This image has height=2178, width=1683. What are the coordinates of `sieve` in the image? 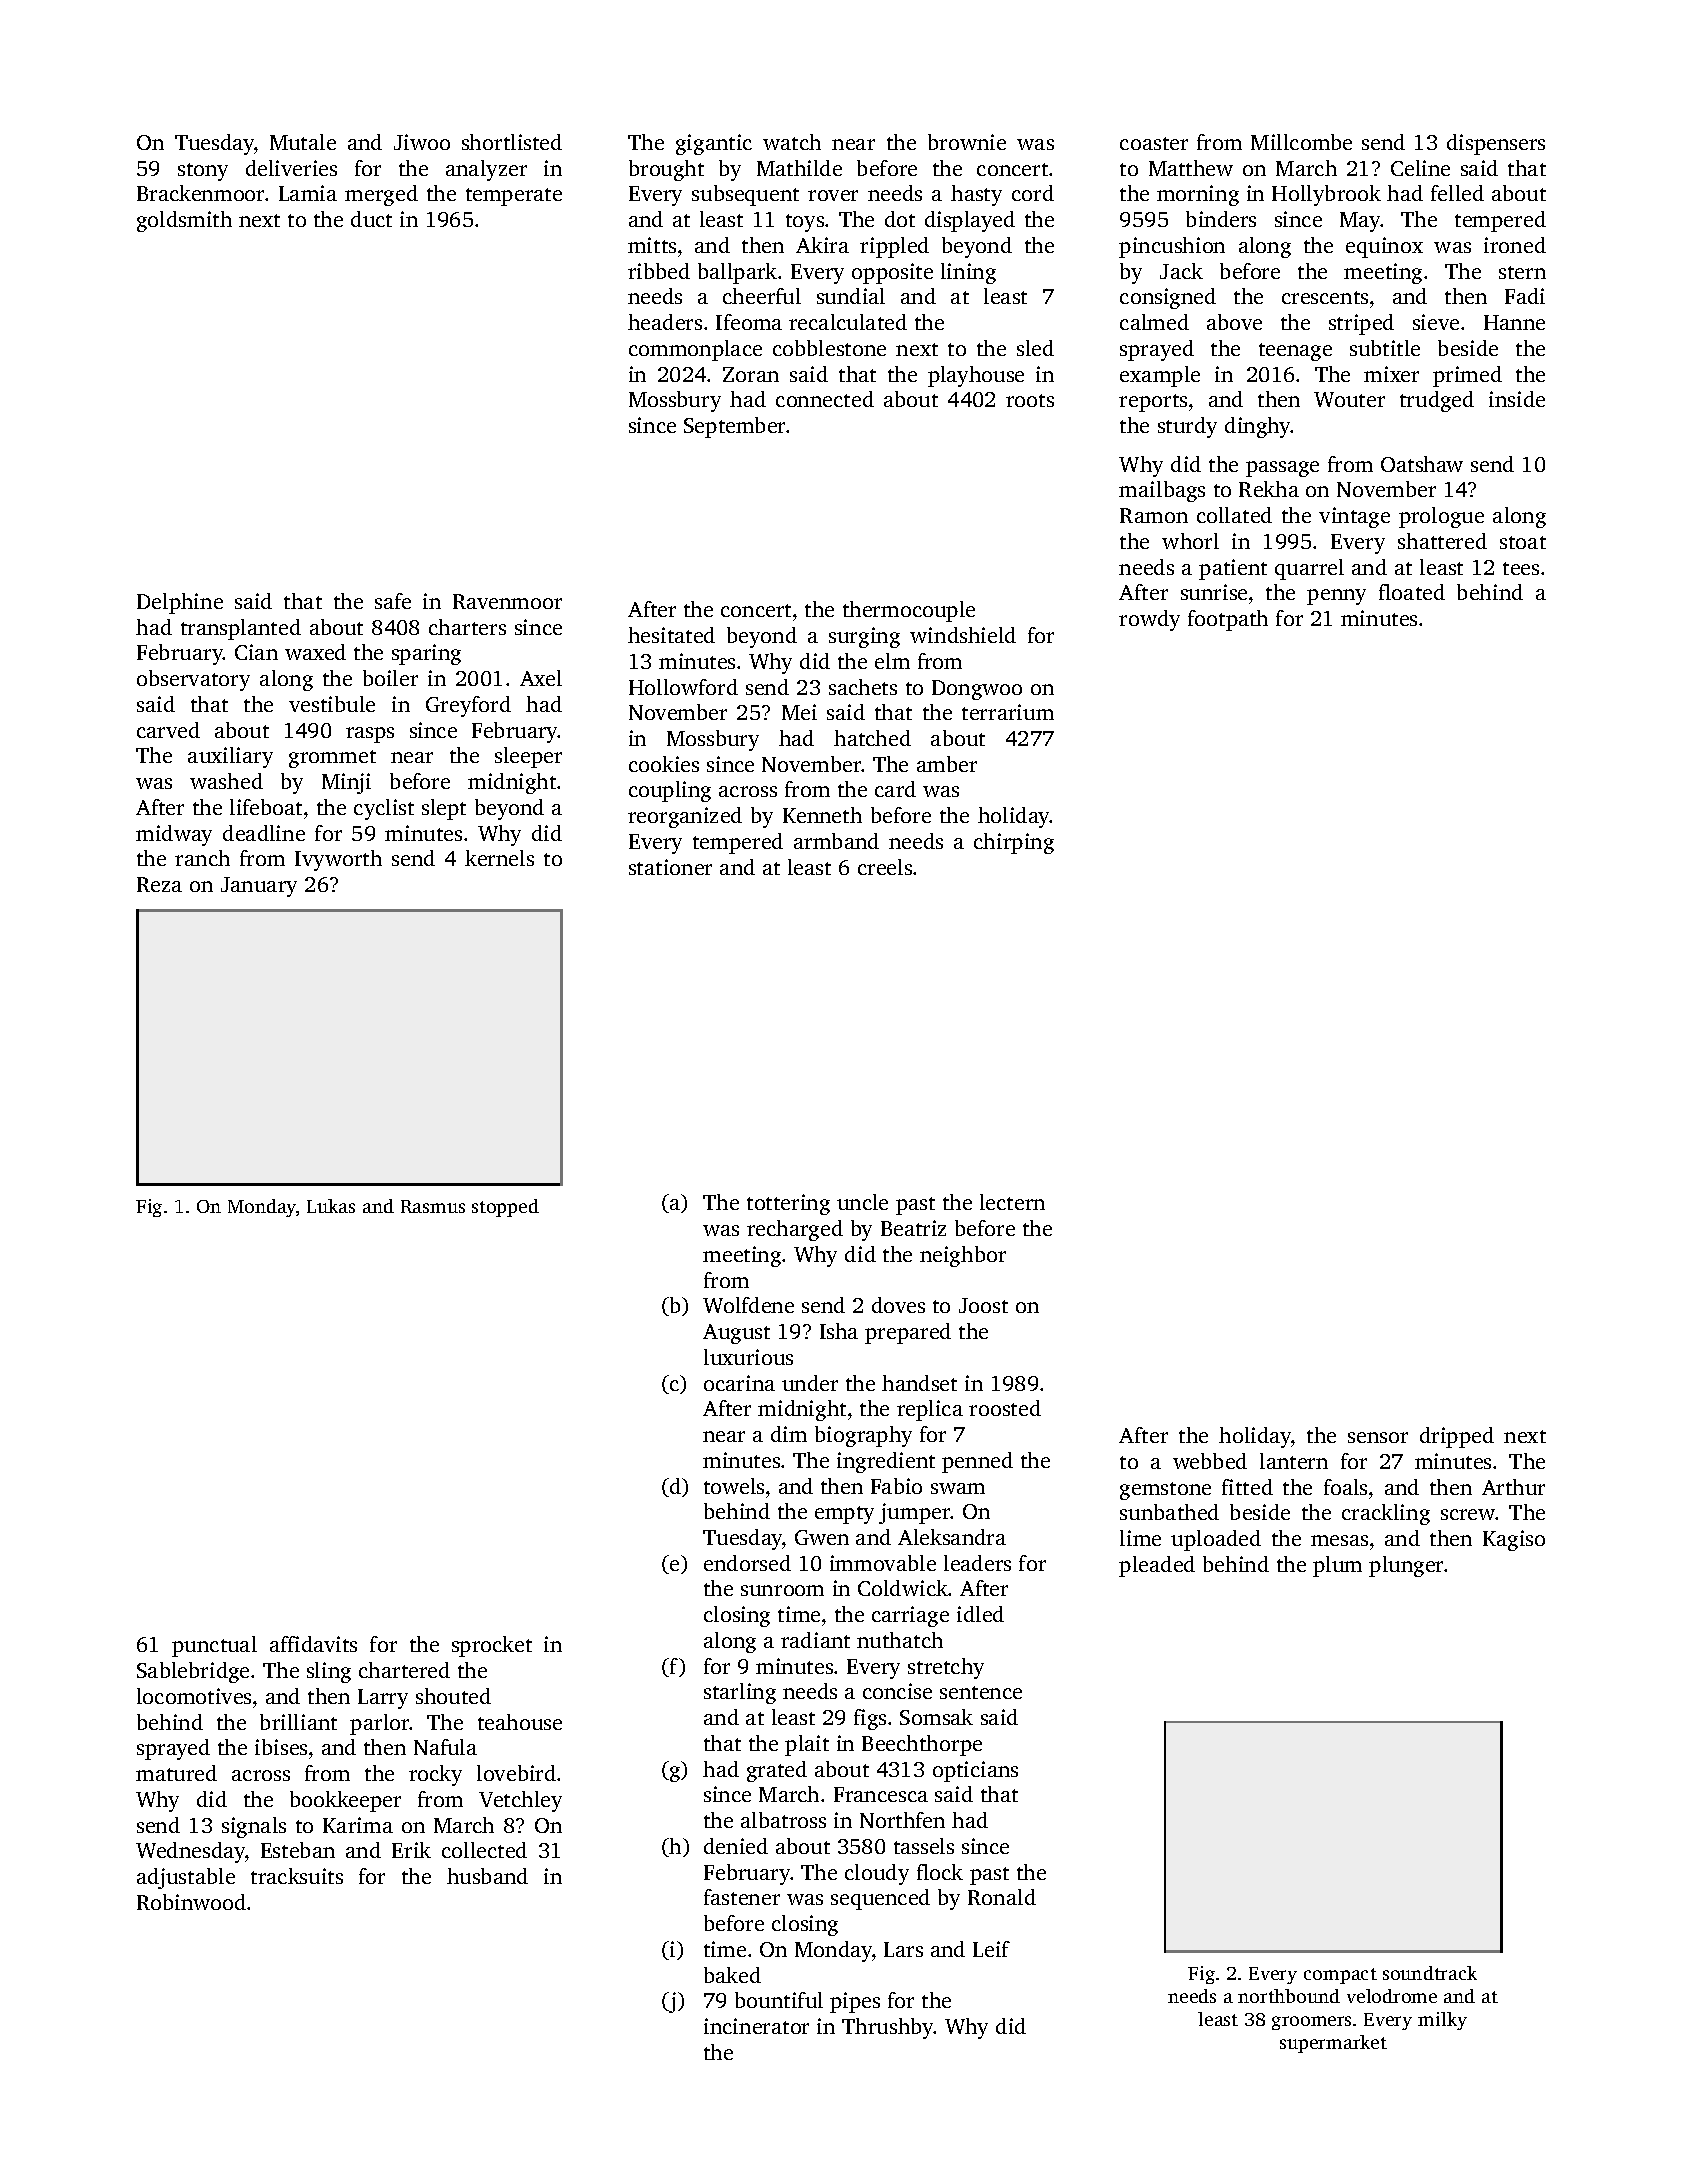 It's located at (1436, 322).
